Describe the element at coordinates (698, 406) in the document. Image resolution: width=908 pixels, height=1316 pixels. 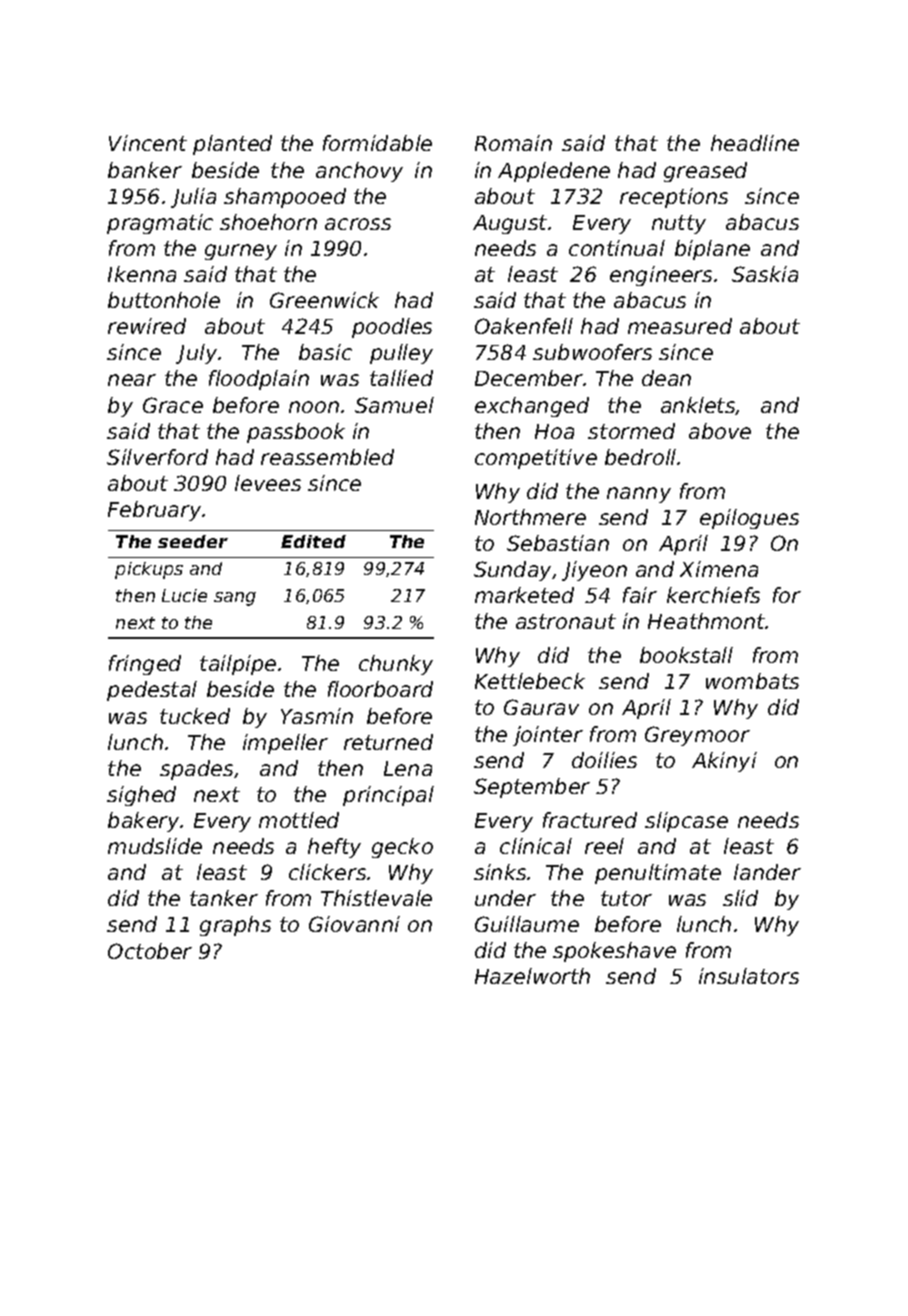
I see `anklets` at that location.
